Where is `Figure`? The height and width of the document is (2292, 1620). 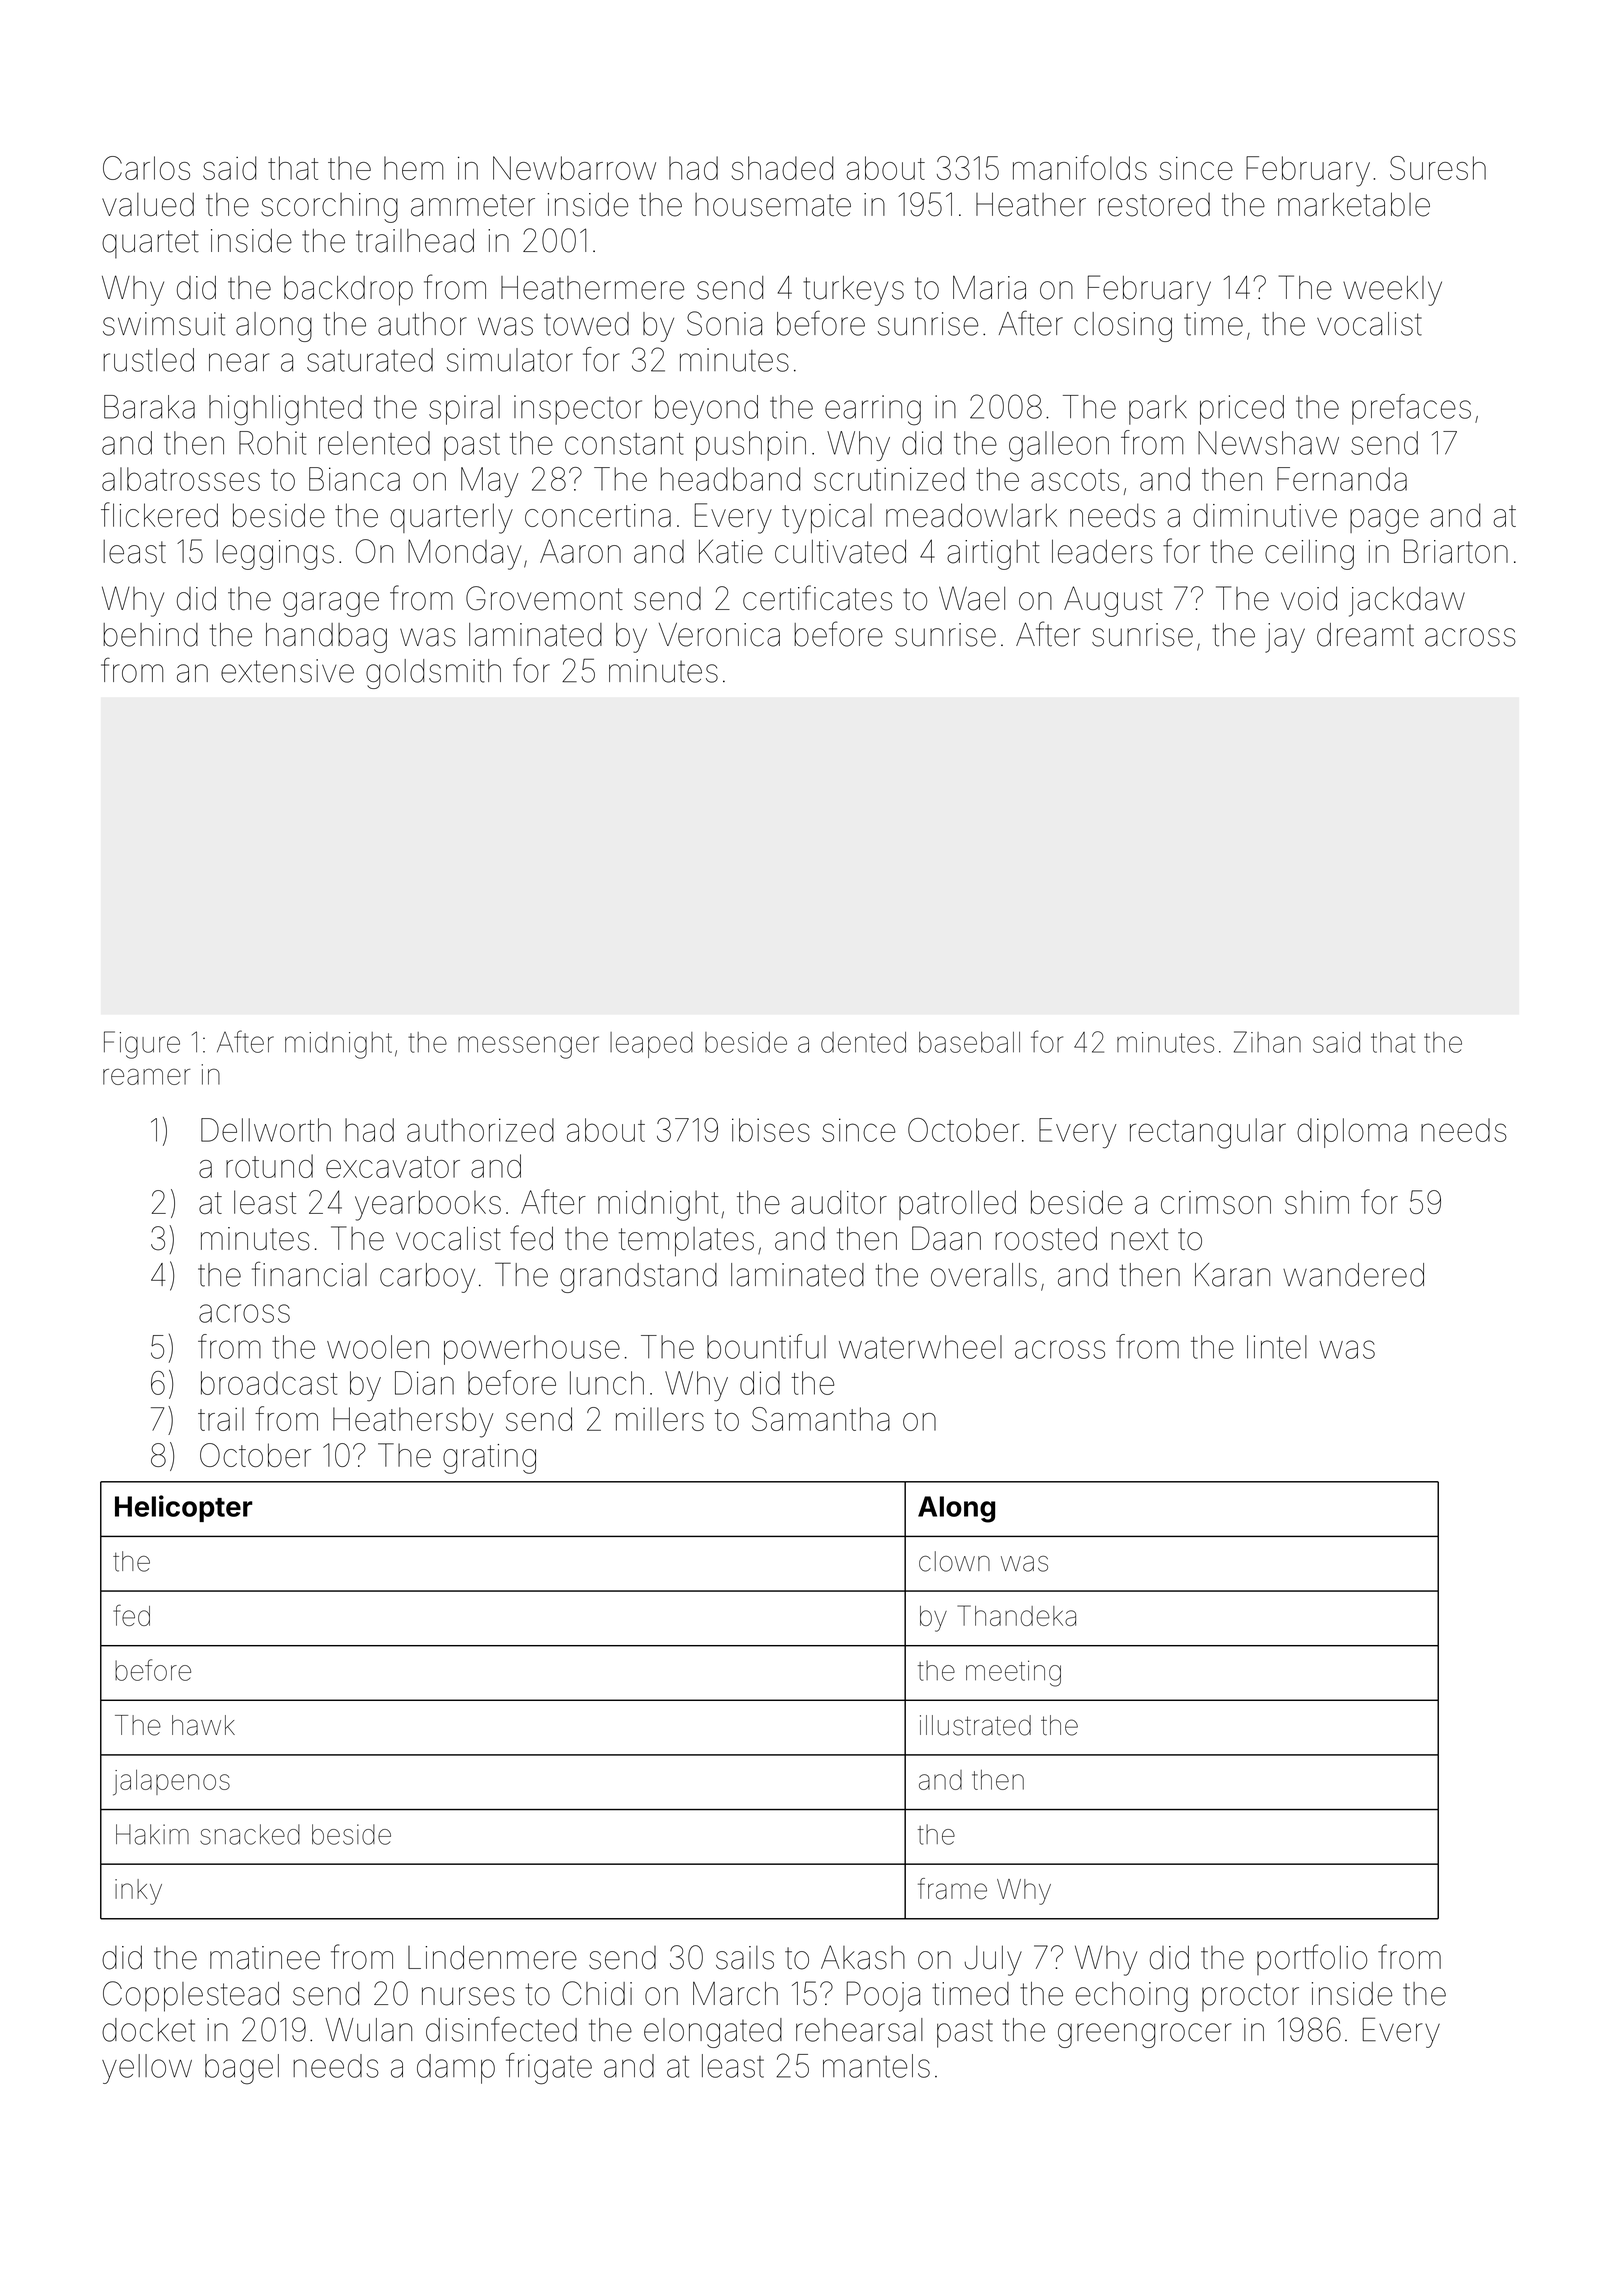
Figure is located at coordinates (142, 1045).
